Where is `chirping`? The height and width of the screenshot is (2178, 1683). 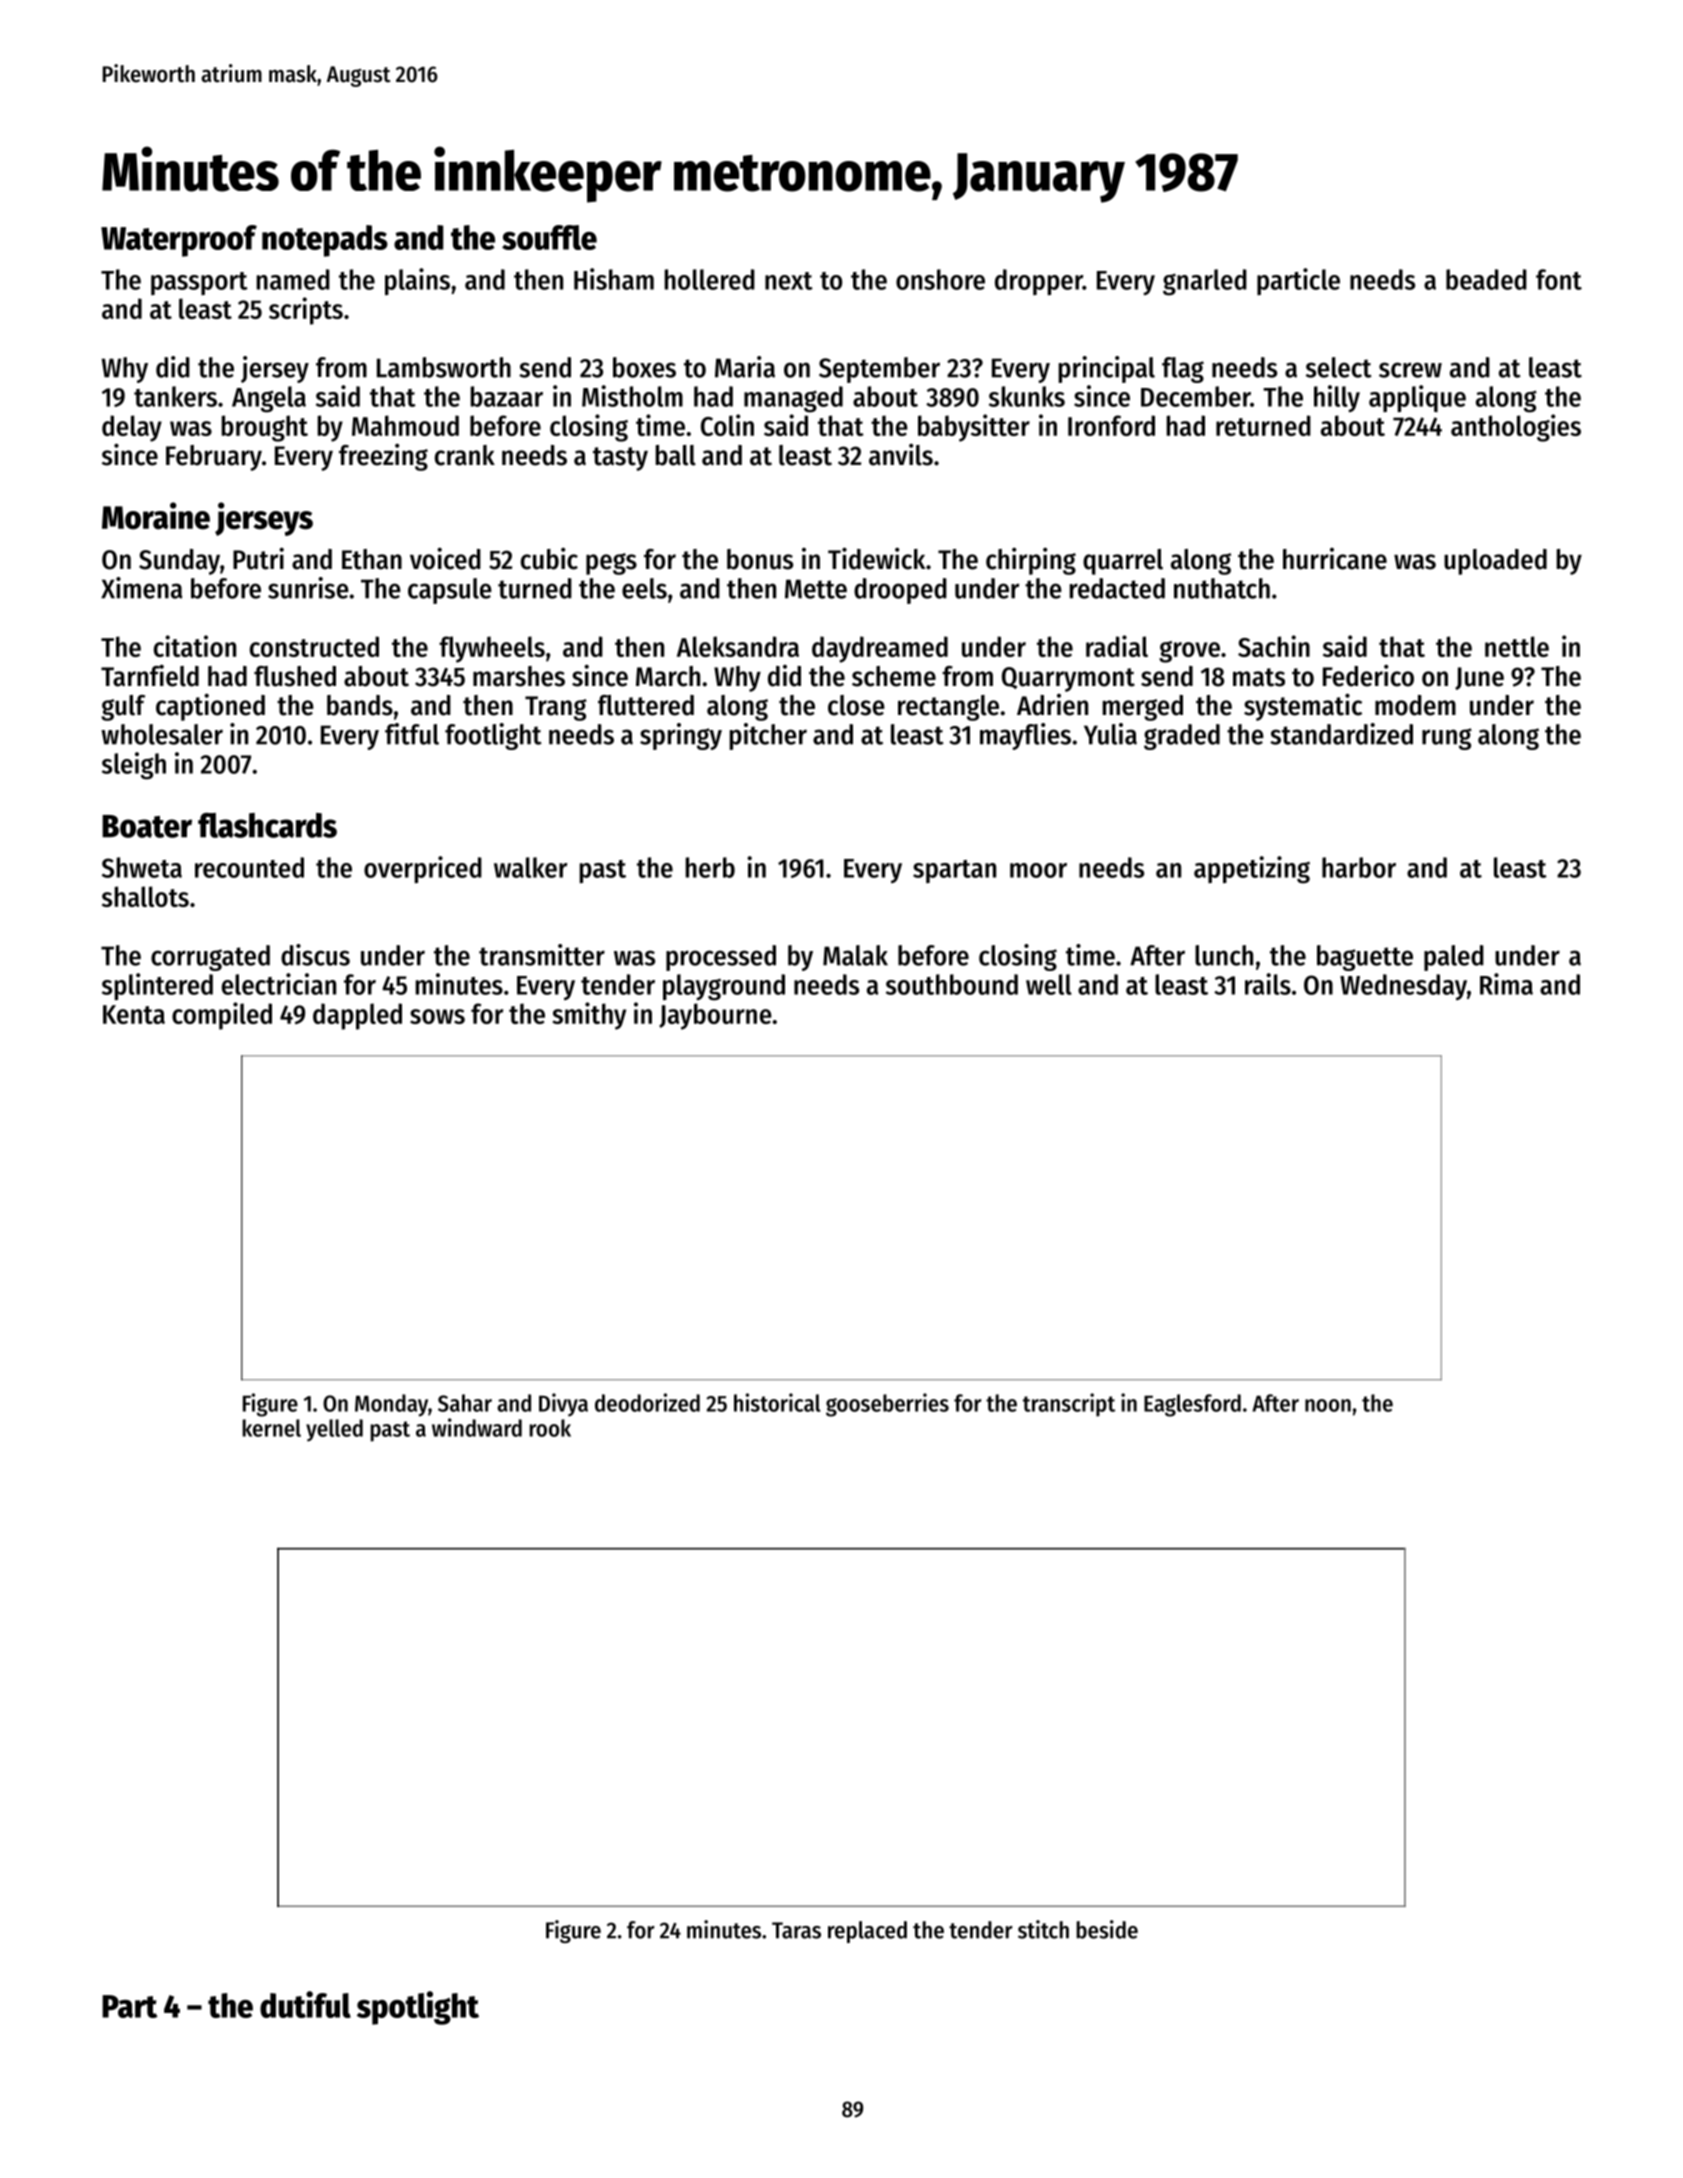 chirping is located at coordinates (1031, 561).
